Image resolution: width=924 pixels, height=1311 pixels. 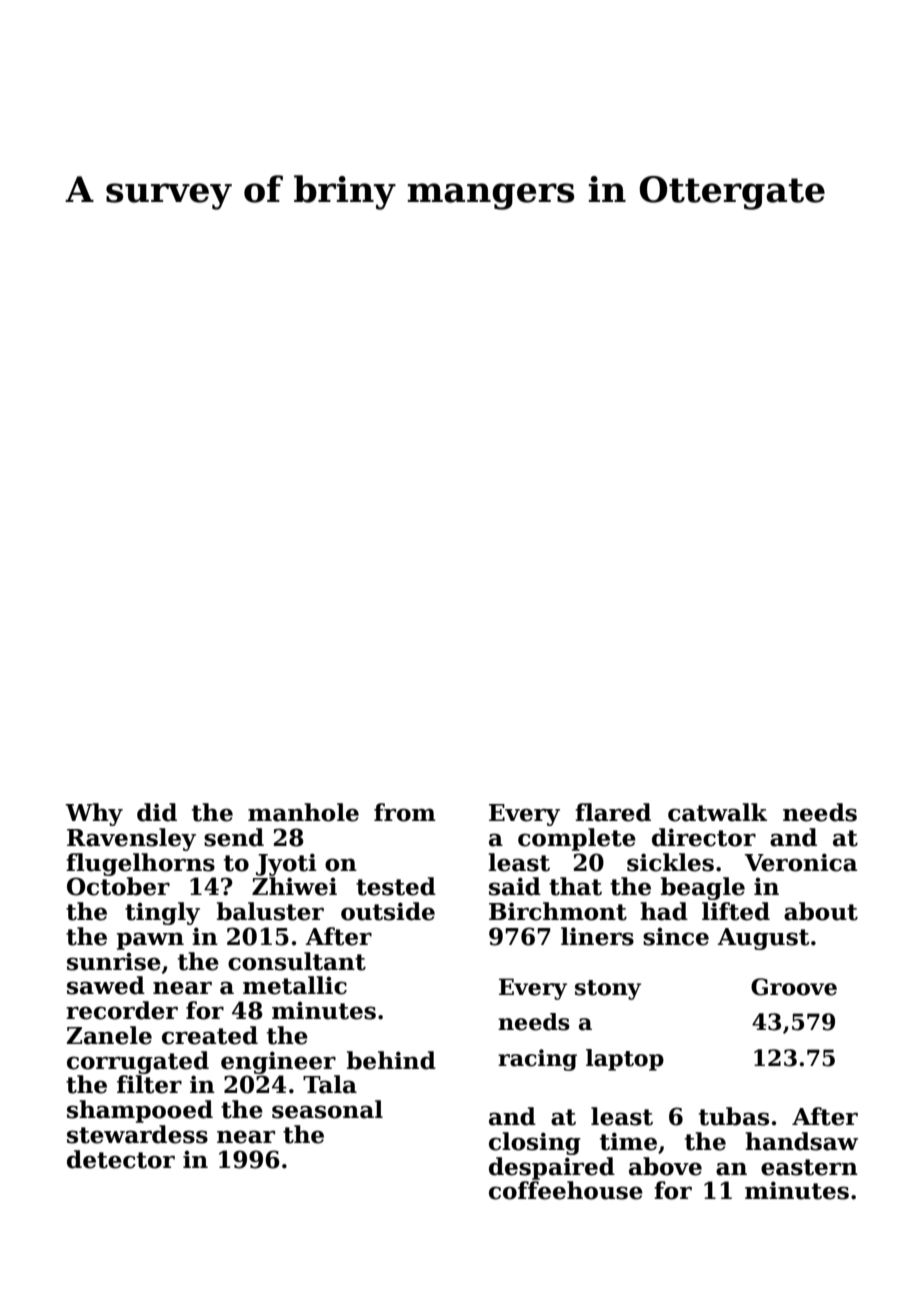 What do you see at coordinates (625, 1060) in the screenshot?
I see `laptop` at bounding box center [625, 1060].
